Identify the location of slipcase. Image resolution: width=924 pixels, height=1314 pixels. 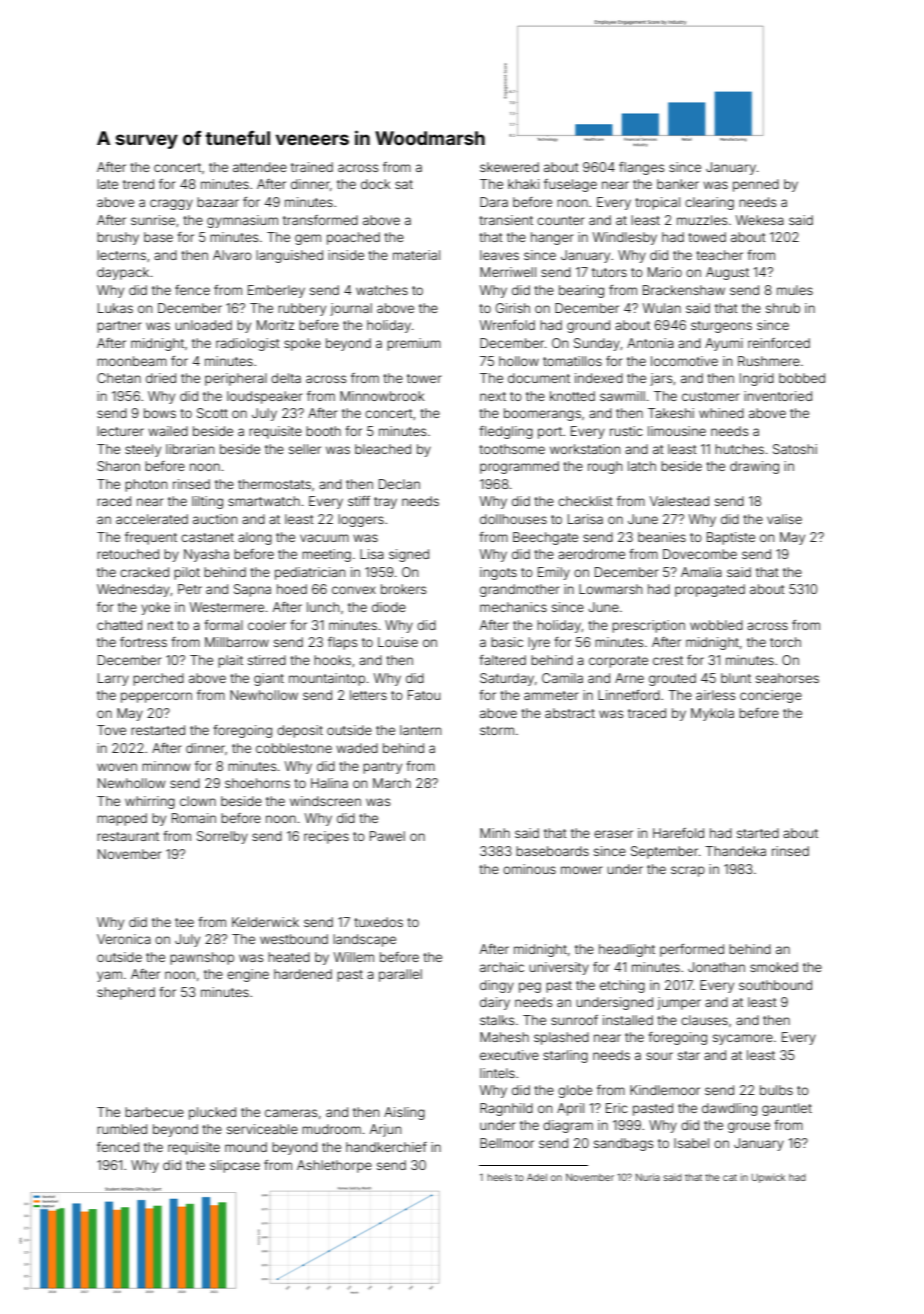
(235, 1166).
